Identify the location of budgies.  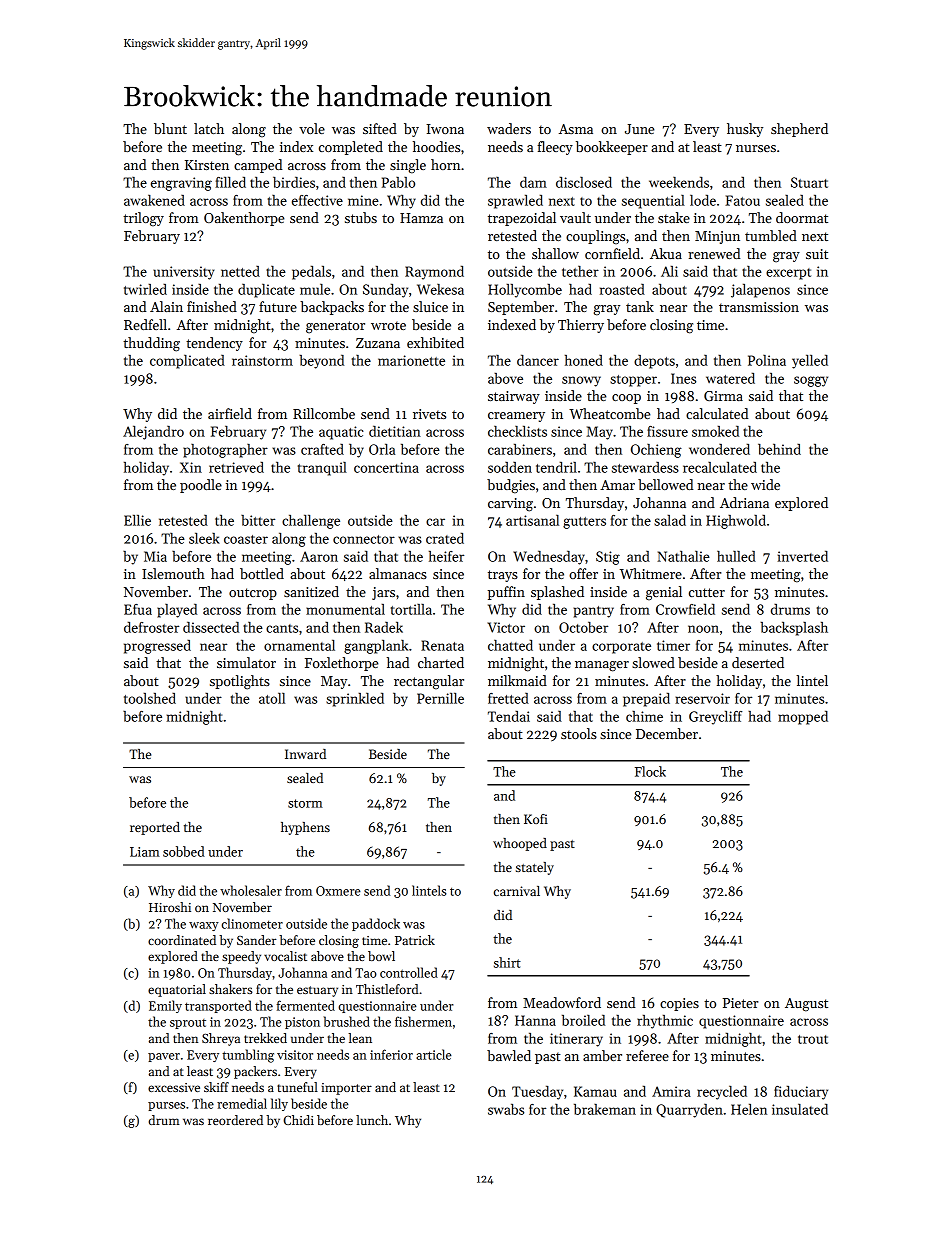
(511, 486).
